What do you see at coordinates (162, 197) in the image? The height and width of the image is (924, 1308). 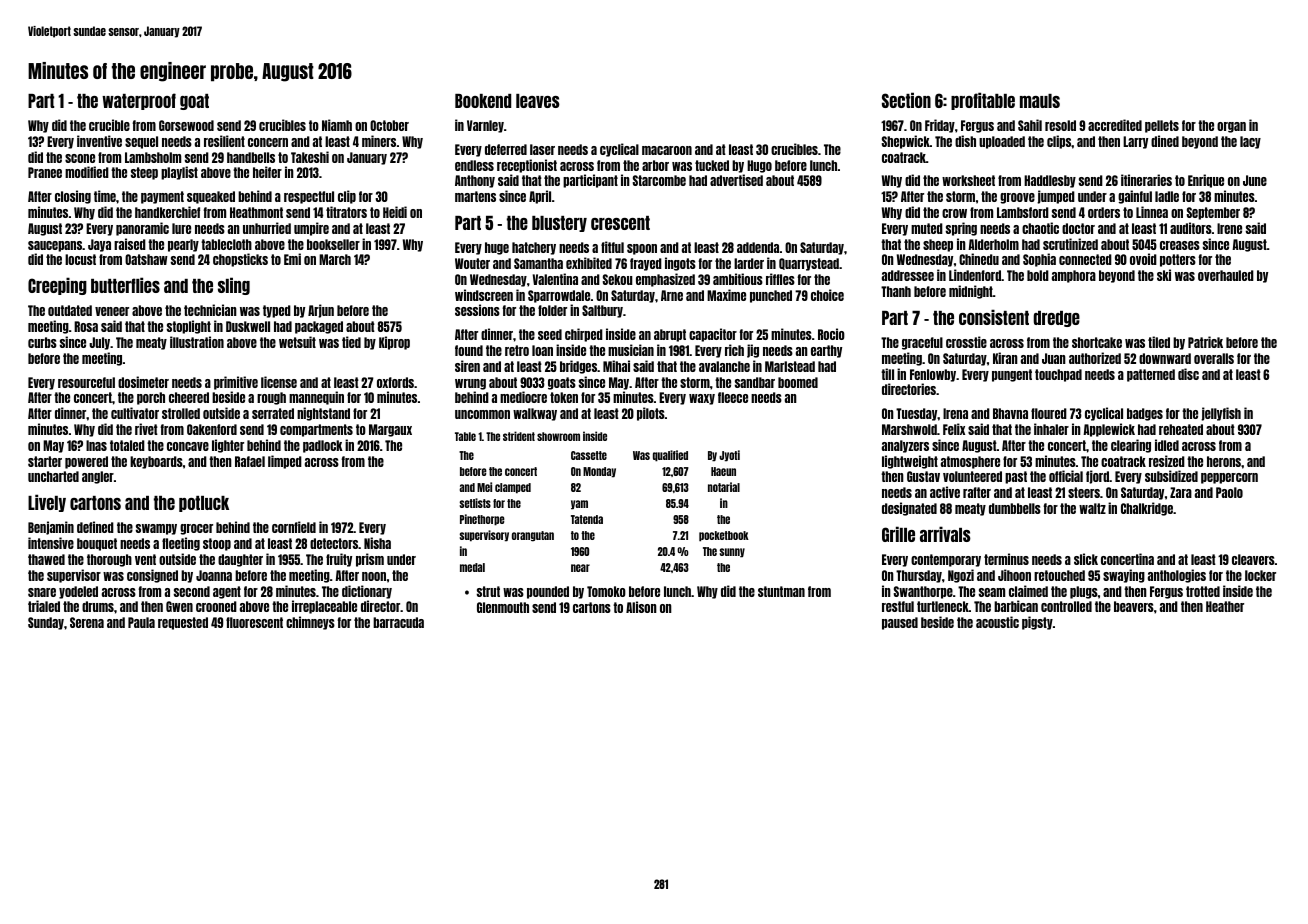 I see `payment` at bounding box center [162, 197].
